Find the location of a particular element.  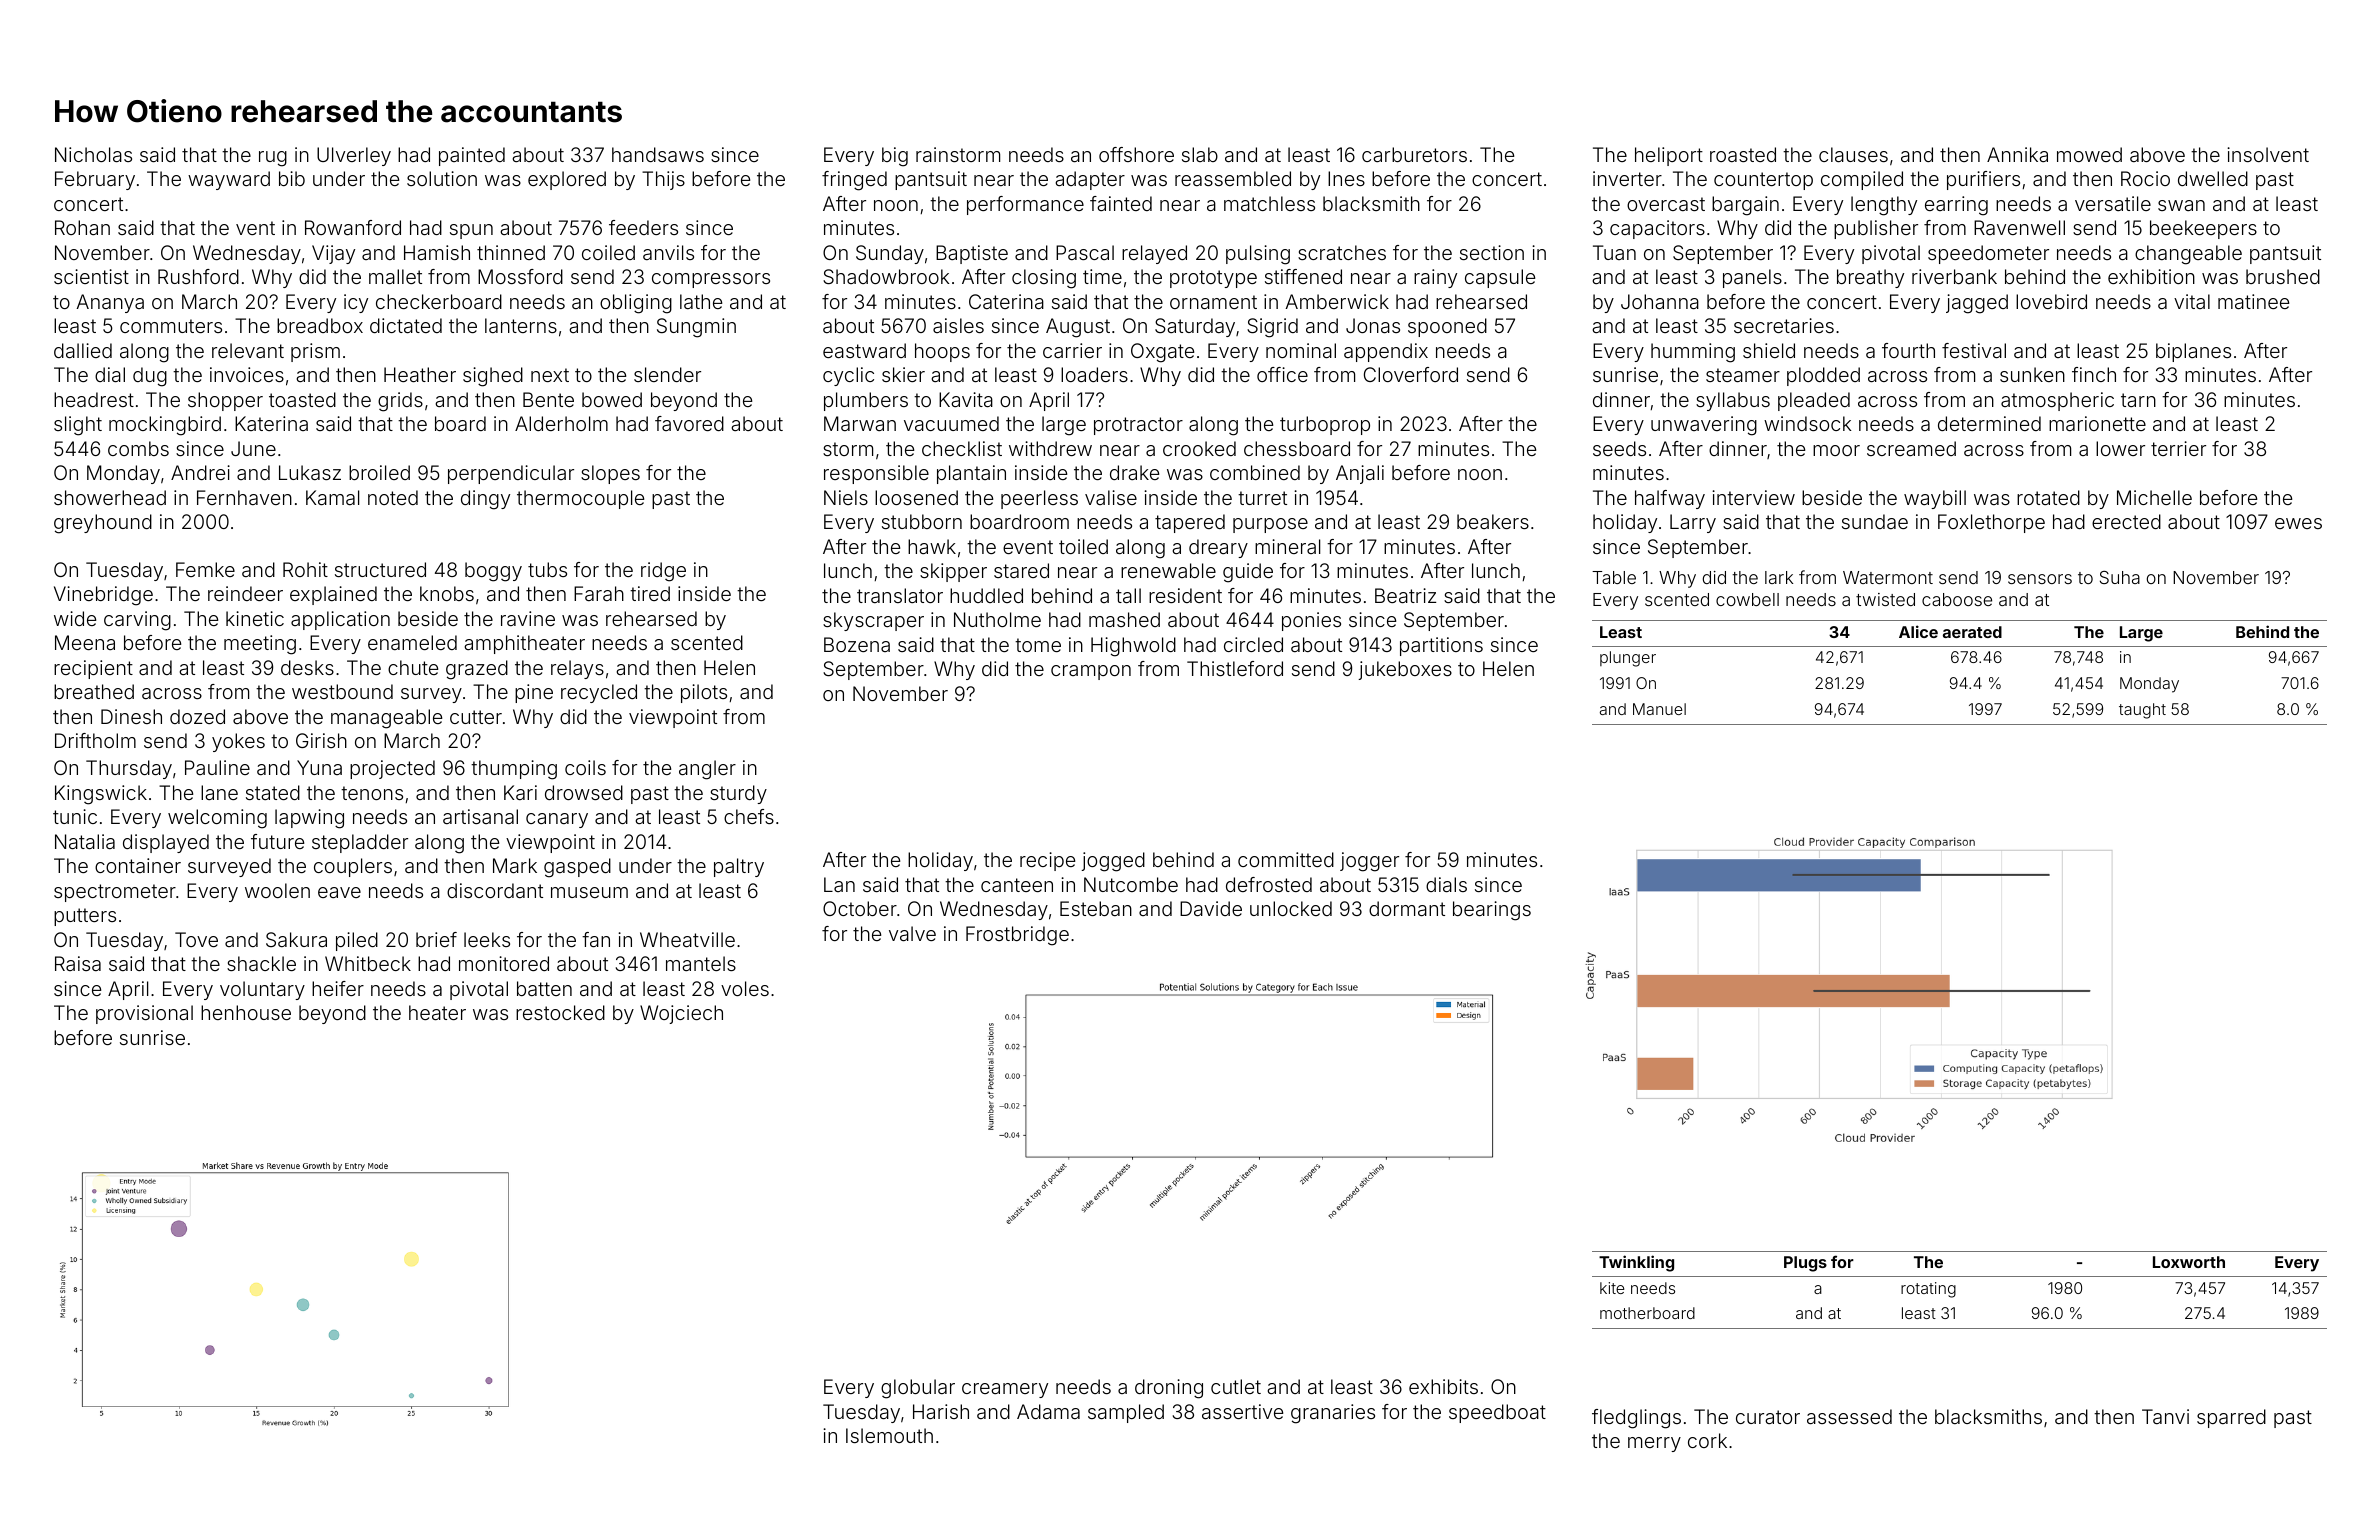

valve is located at coordinates (912, 933).
